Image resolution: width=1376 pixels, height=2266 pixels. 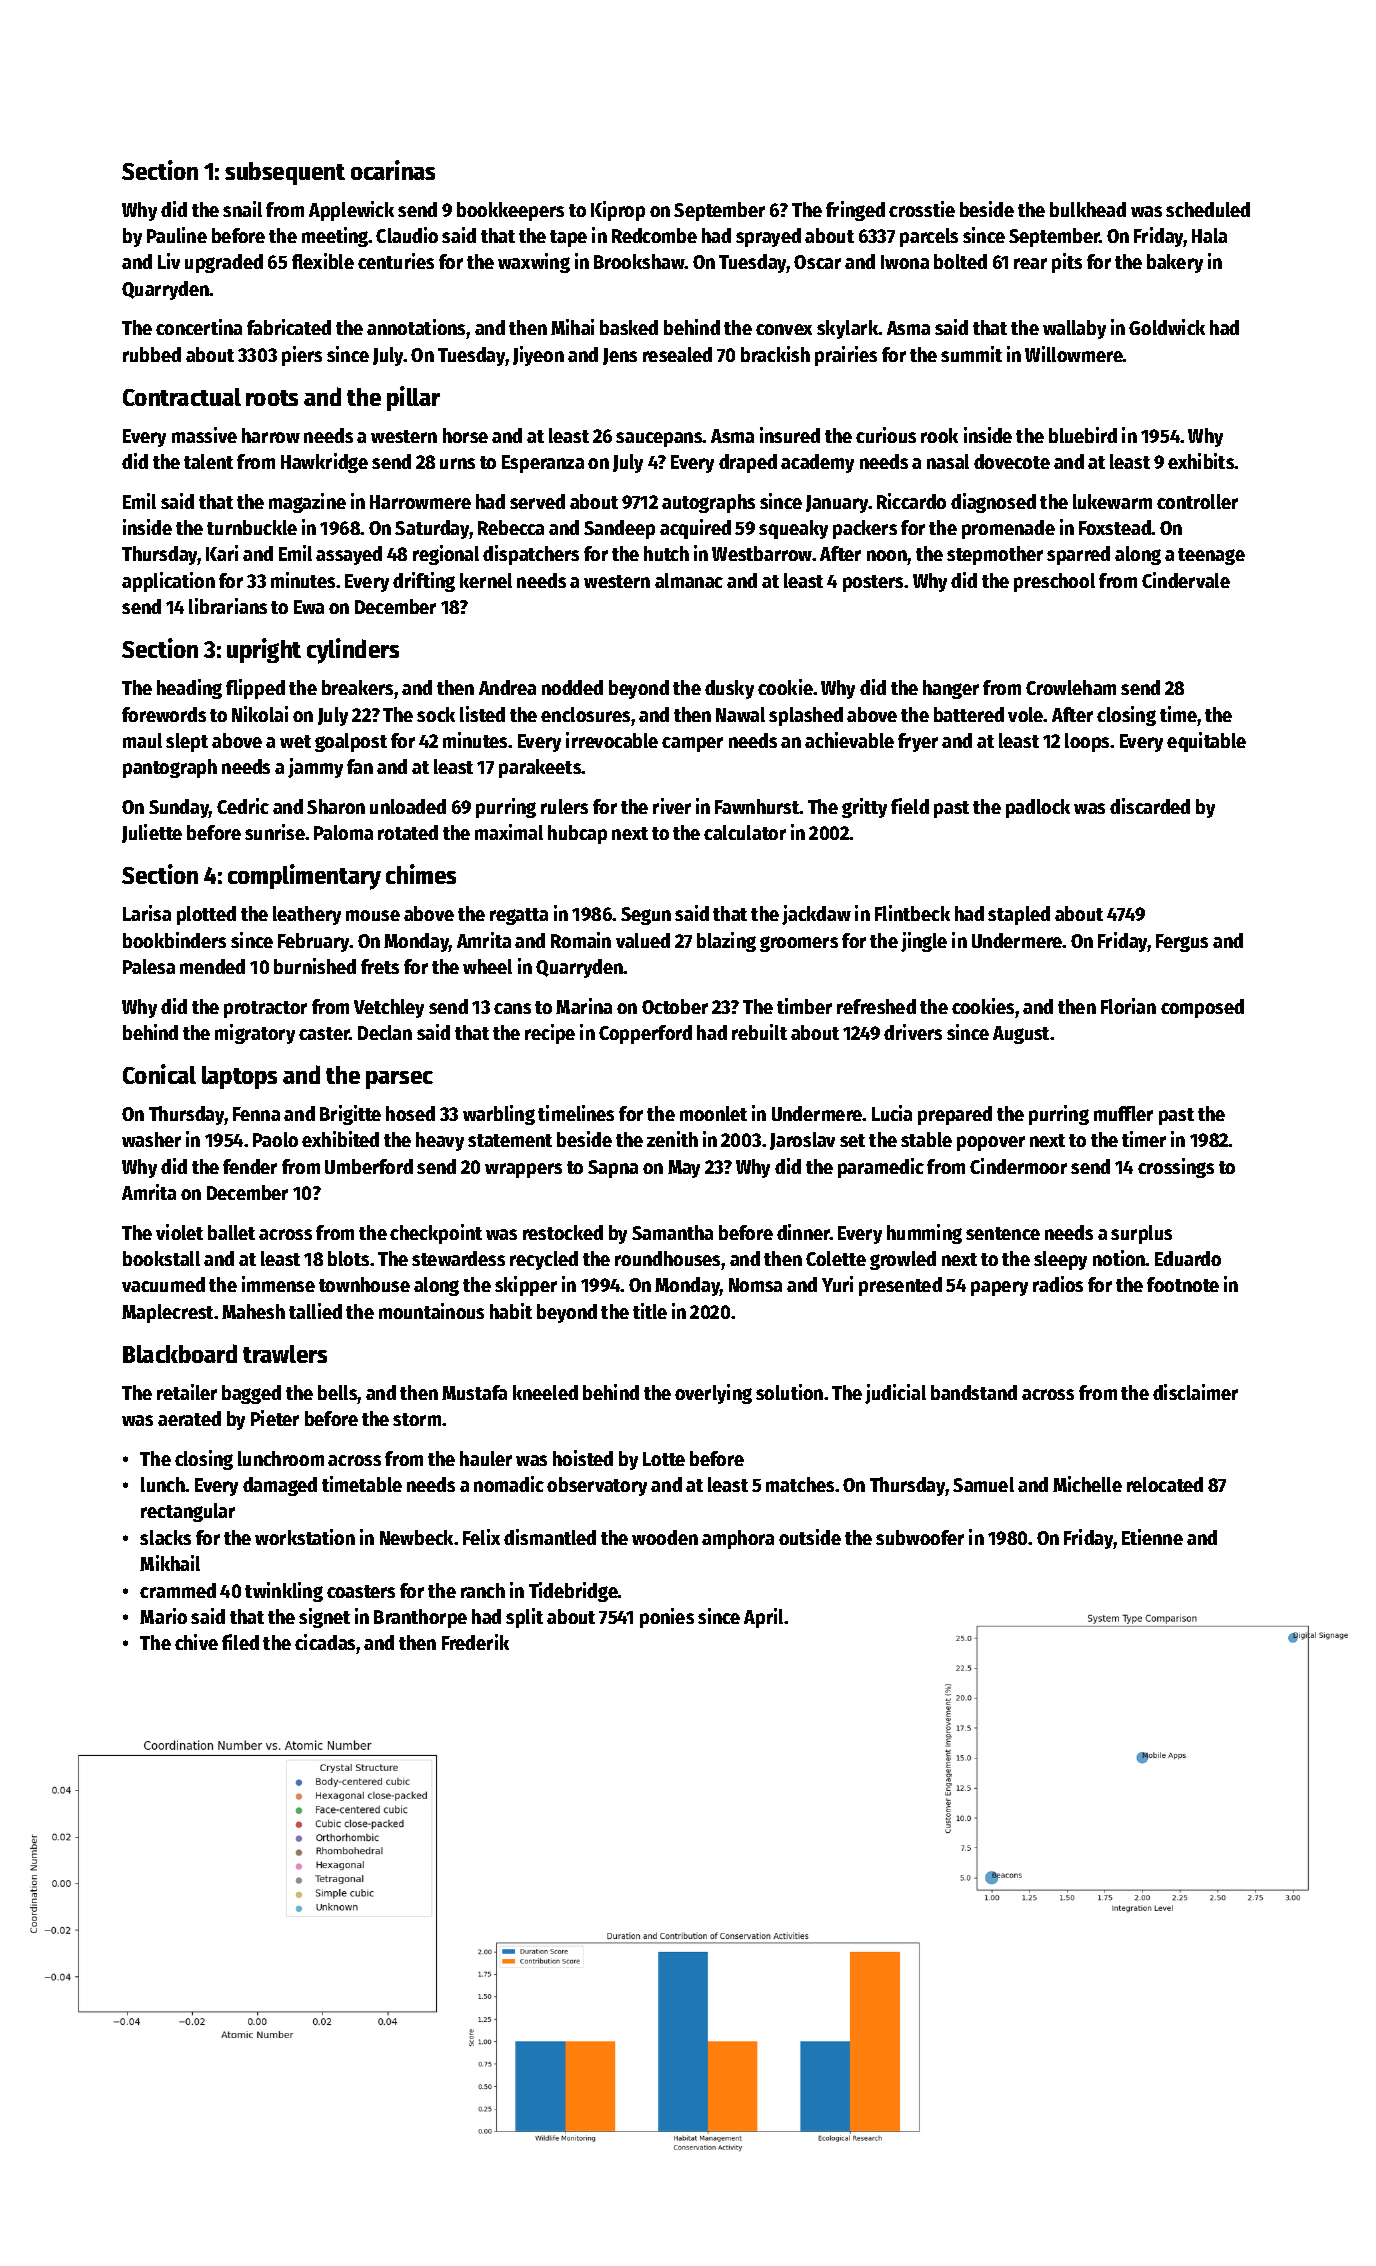 What do you see at coordinates (152, 833) in the document?
I see `Juliette` at bounding box center [152, 833].
